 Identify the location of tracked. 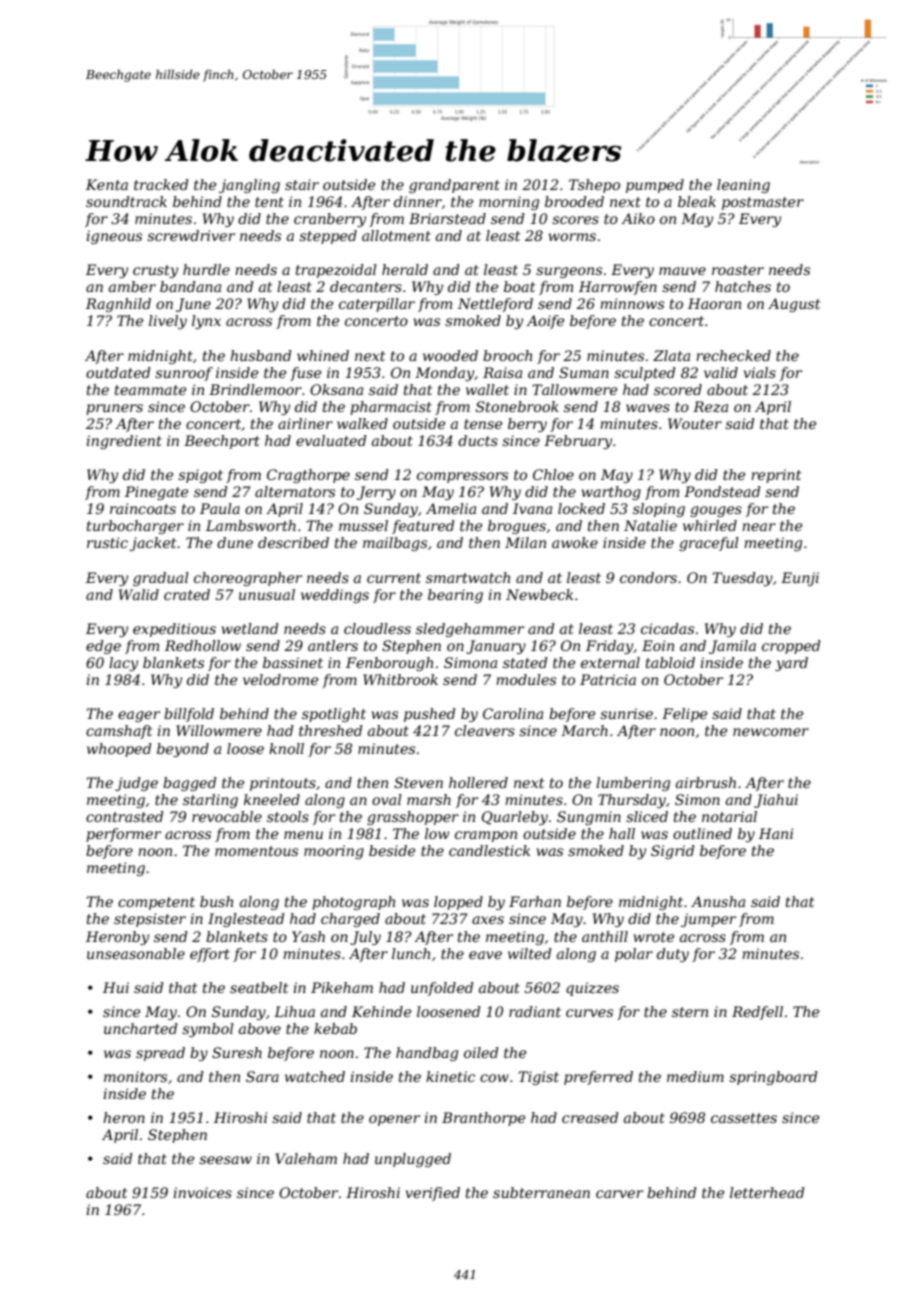
(161, 184).
